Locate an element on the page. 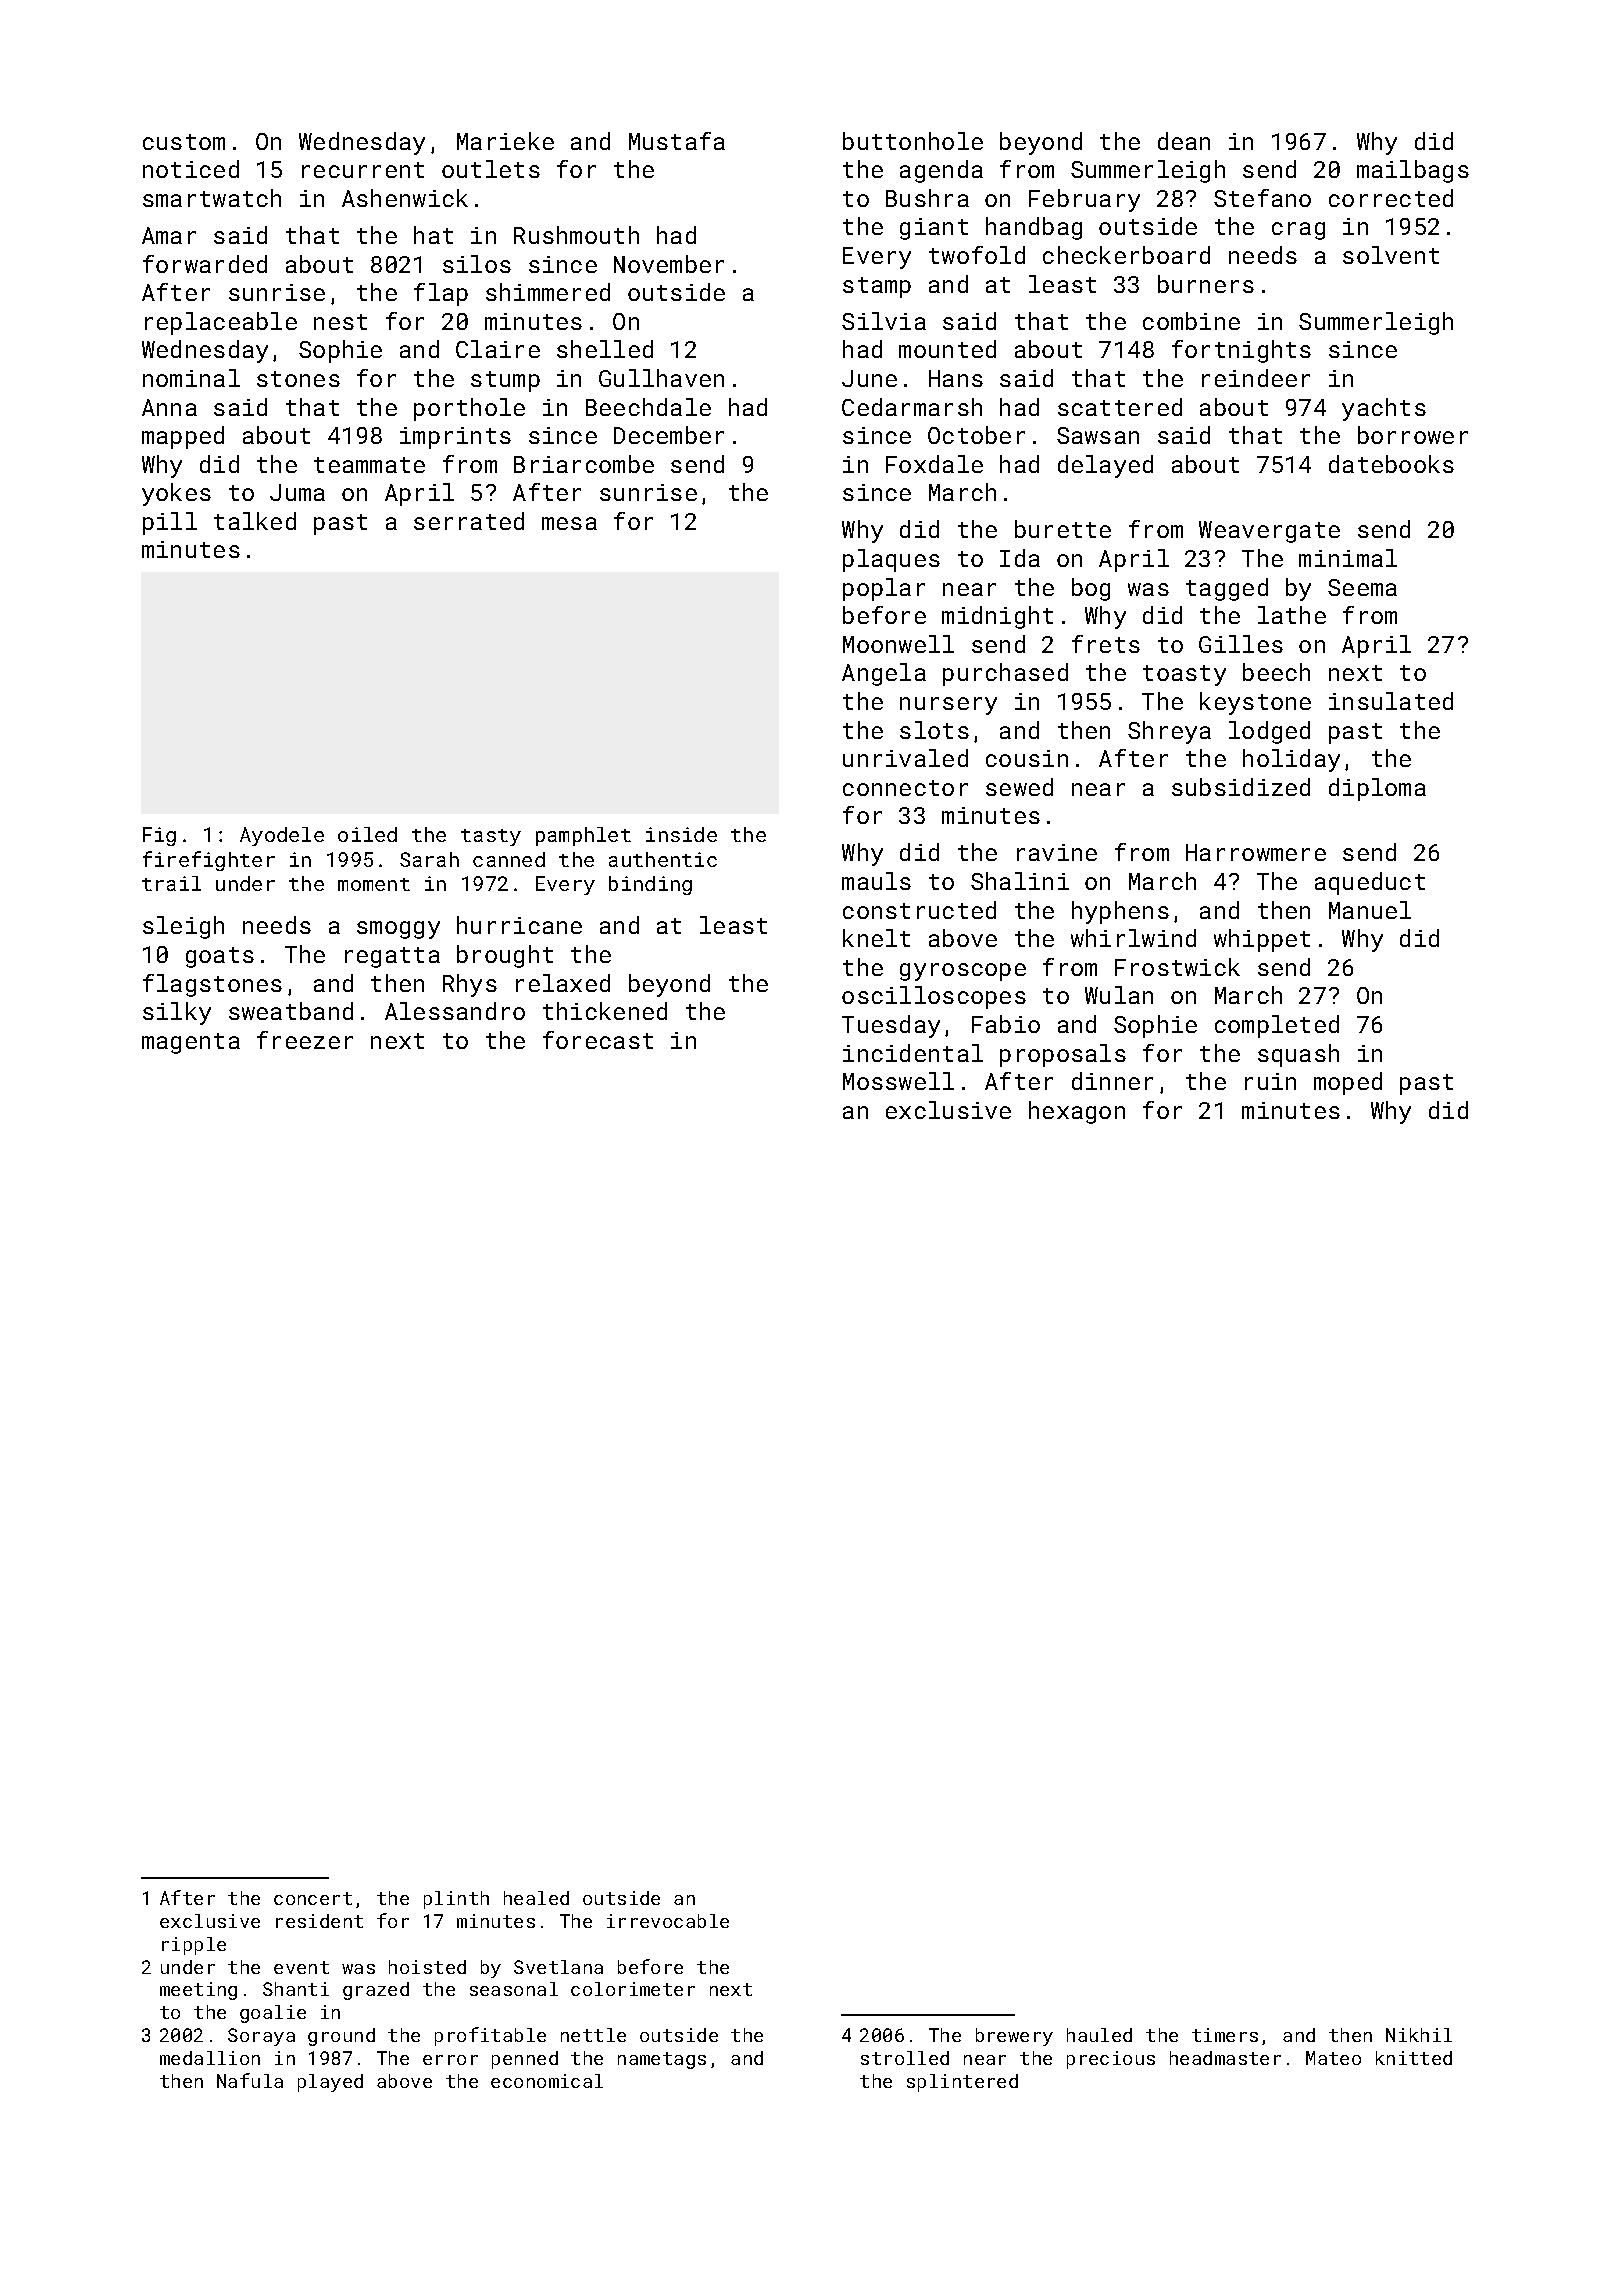  holiday is located at coordinates (1291, 760).
